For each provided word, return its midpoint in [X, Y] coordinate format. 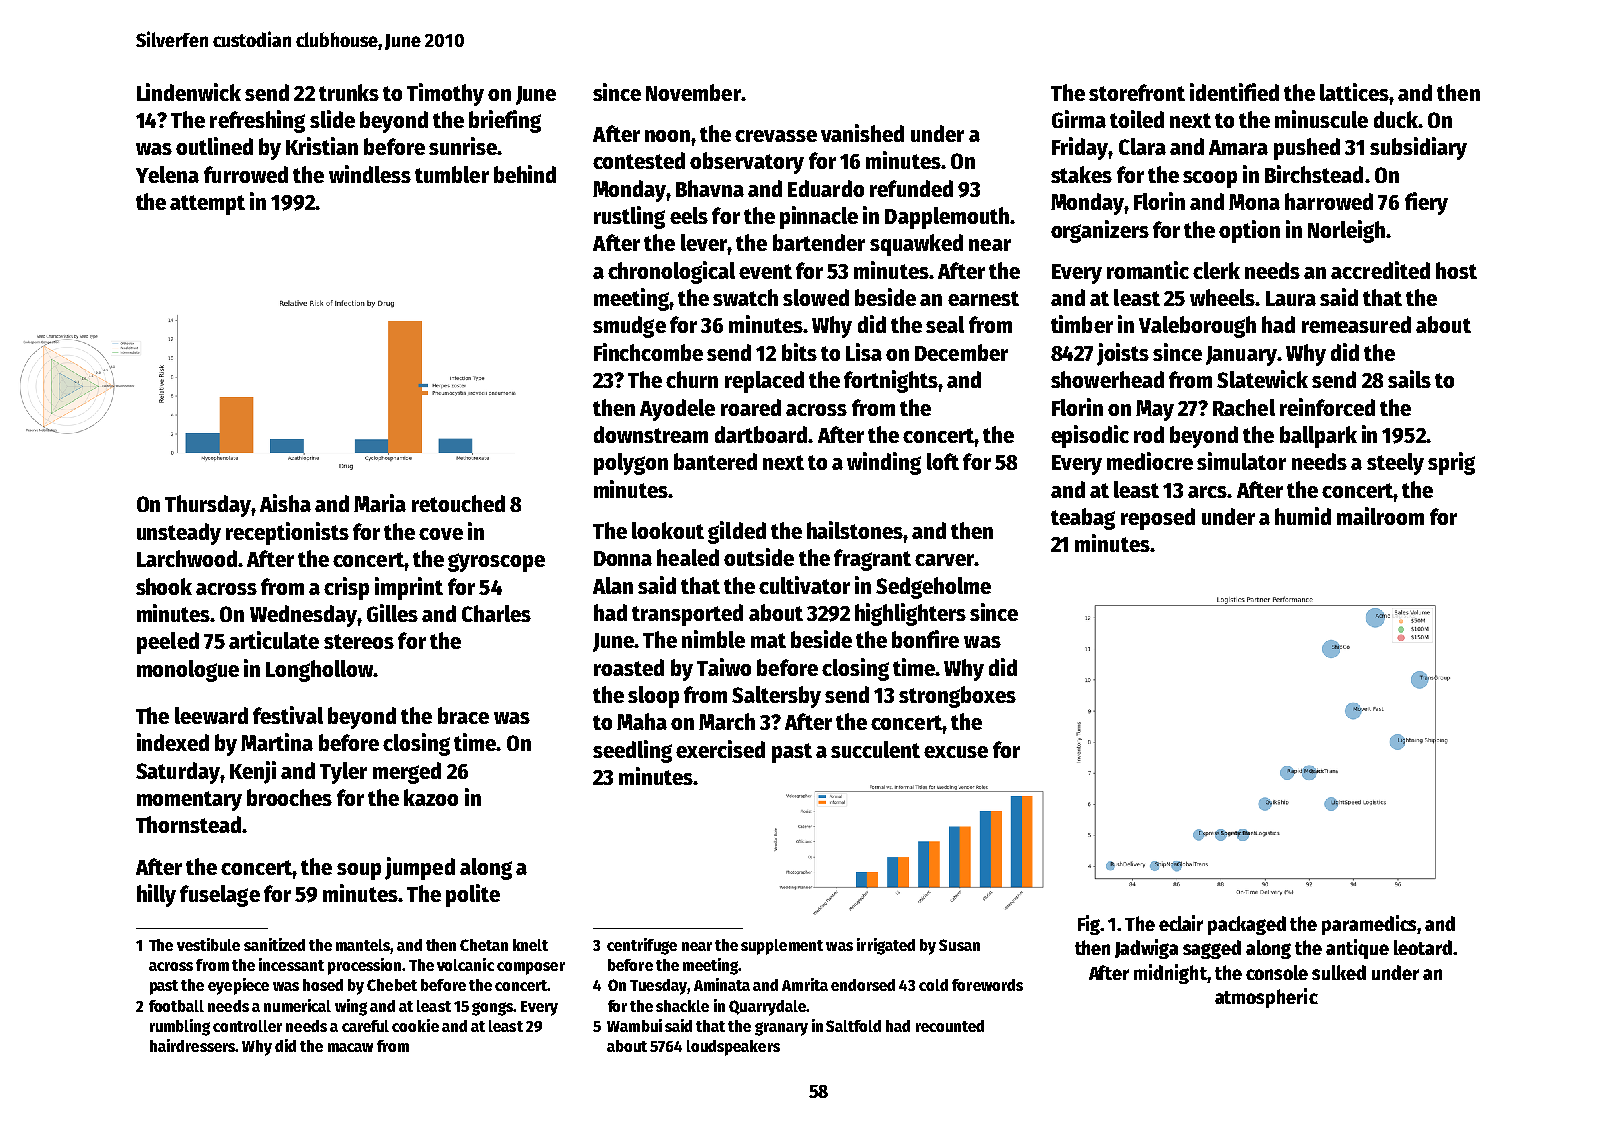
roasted [629, 667]
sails [1409, 379]
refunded [911, 188]
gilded [737, 532]
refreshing [257, 121]
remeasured [1356, 324]
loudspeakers [733, 1048]
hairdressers [193, 1045]
